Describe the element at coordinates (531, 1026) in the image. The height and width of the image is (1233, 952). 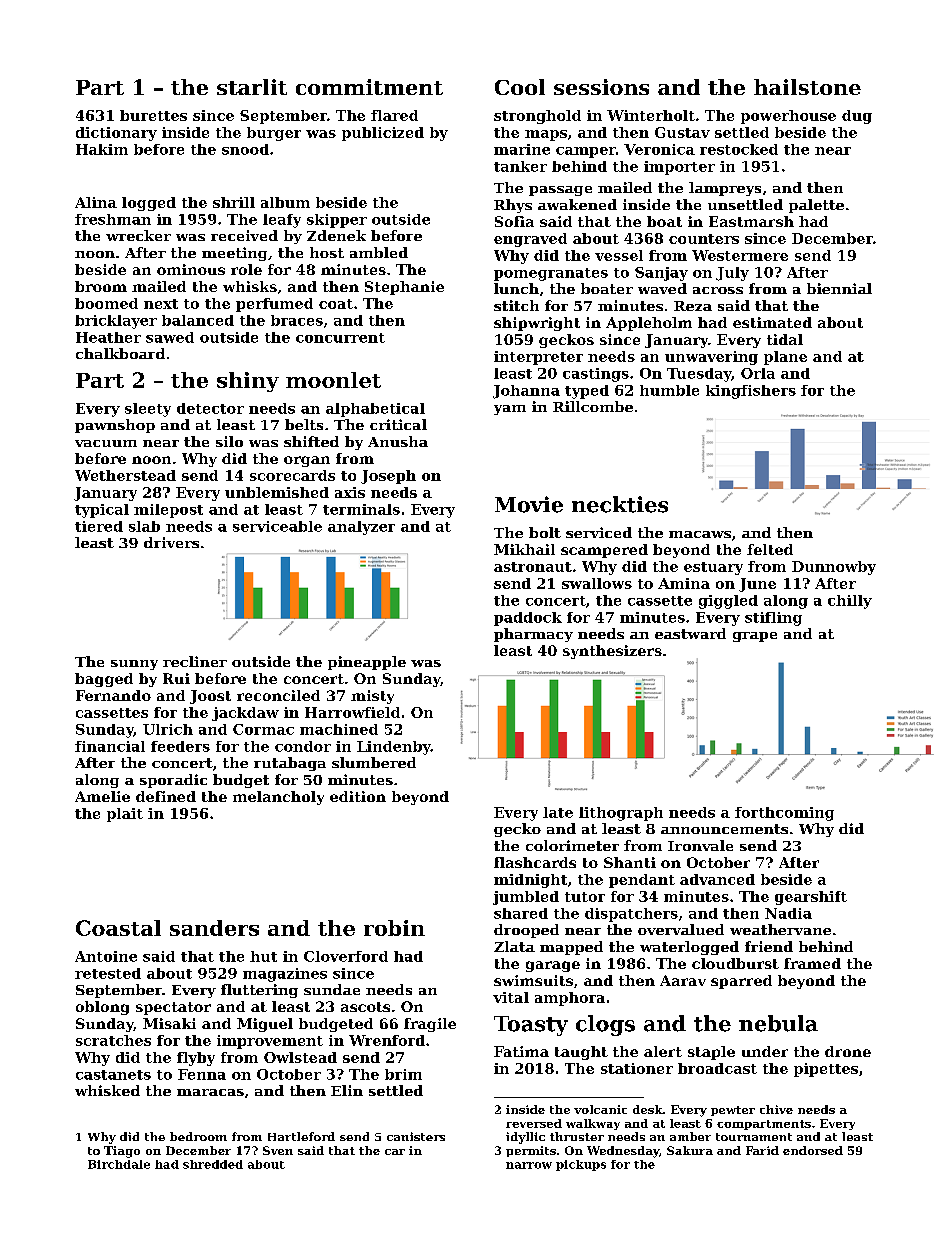
I see `Toasty` at that location.
